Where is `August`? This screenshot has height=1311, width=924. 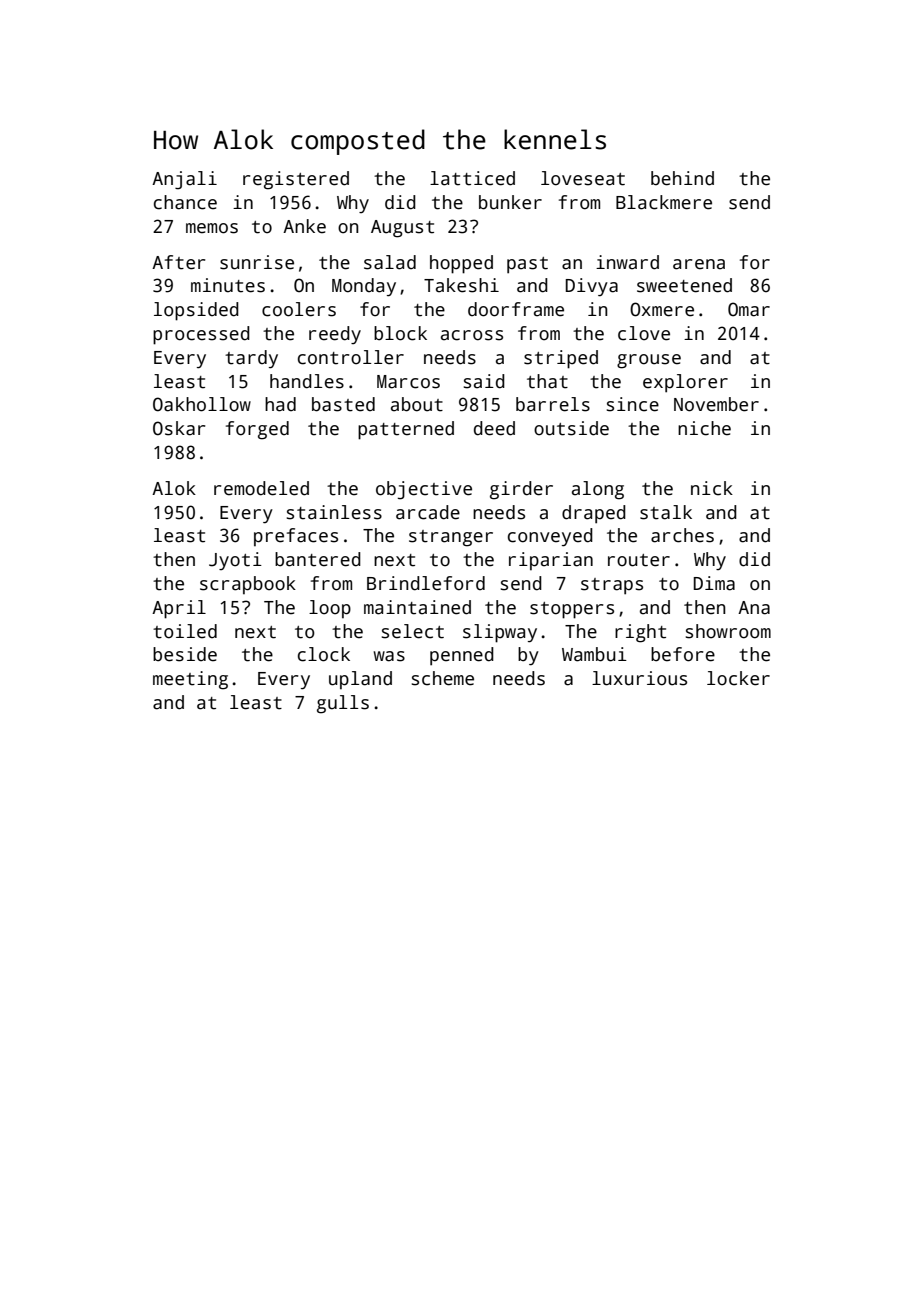
August is located at coordinates (402, 229).
